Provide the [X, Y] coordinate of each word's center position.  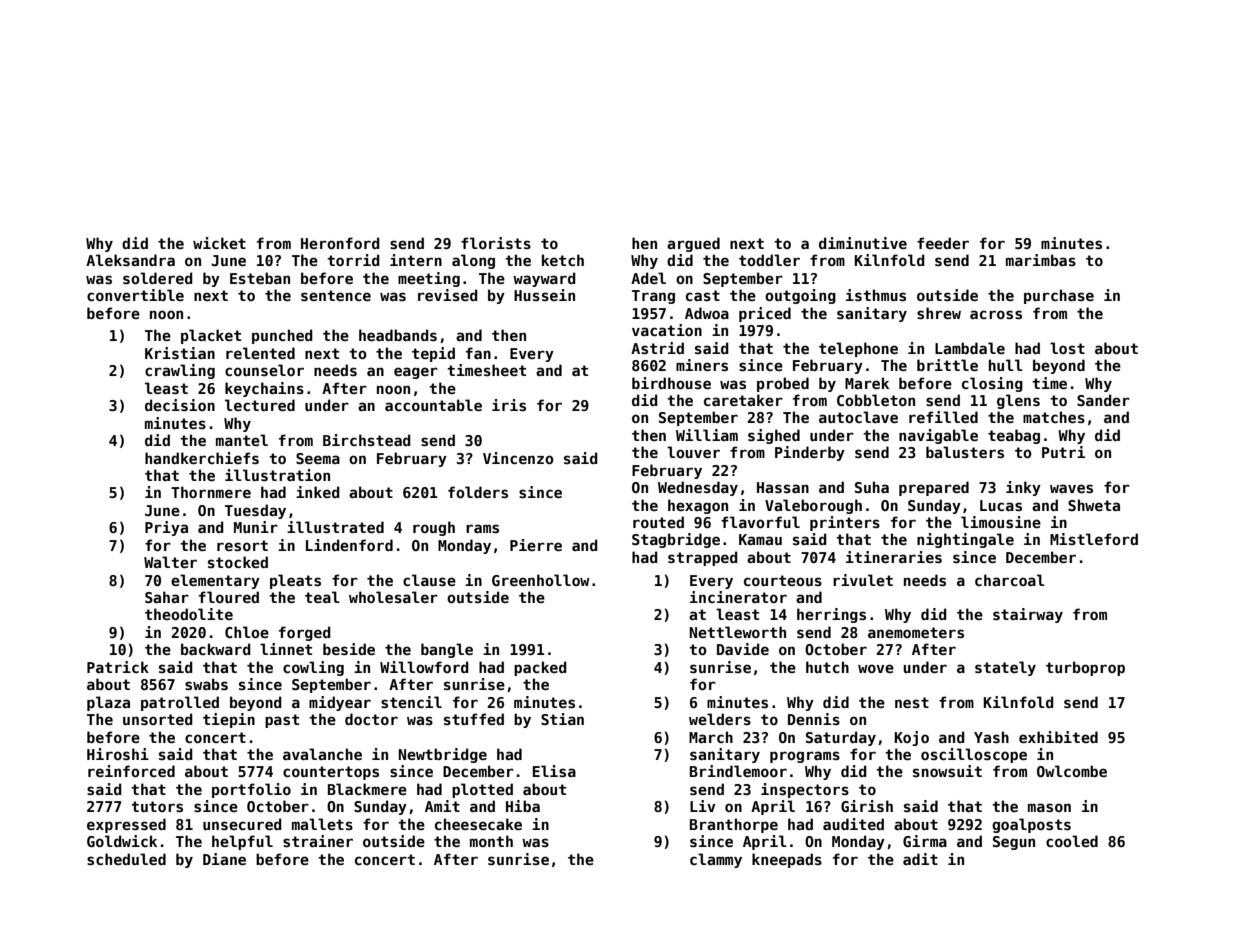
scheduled [126, 859]
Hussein [544, 295]
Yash [991, 737]
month [491, 841]
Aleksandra [130, 260]
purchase [1059, 296]
